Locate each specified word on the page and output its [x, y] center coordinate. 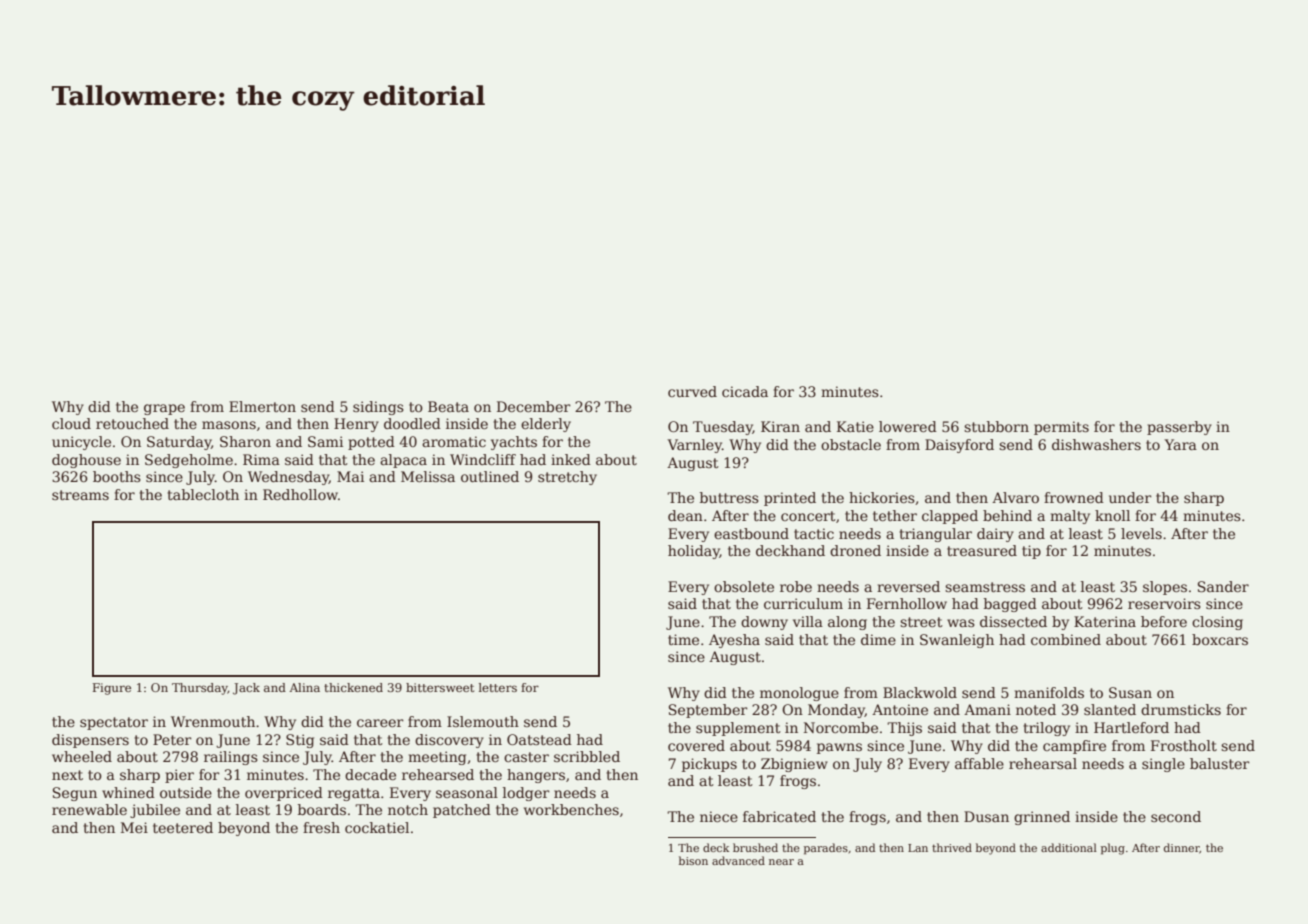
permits [1061, 428]
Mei [134, 827]
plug [1113, 849]
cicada [745, 391]
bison [693, 860]
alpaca [403, 461]
